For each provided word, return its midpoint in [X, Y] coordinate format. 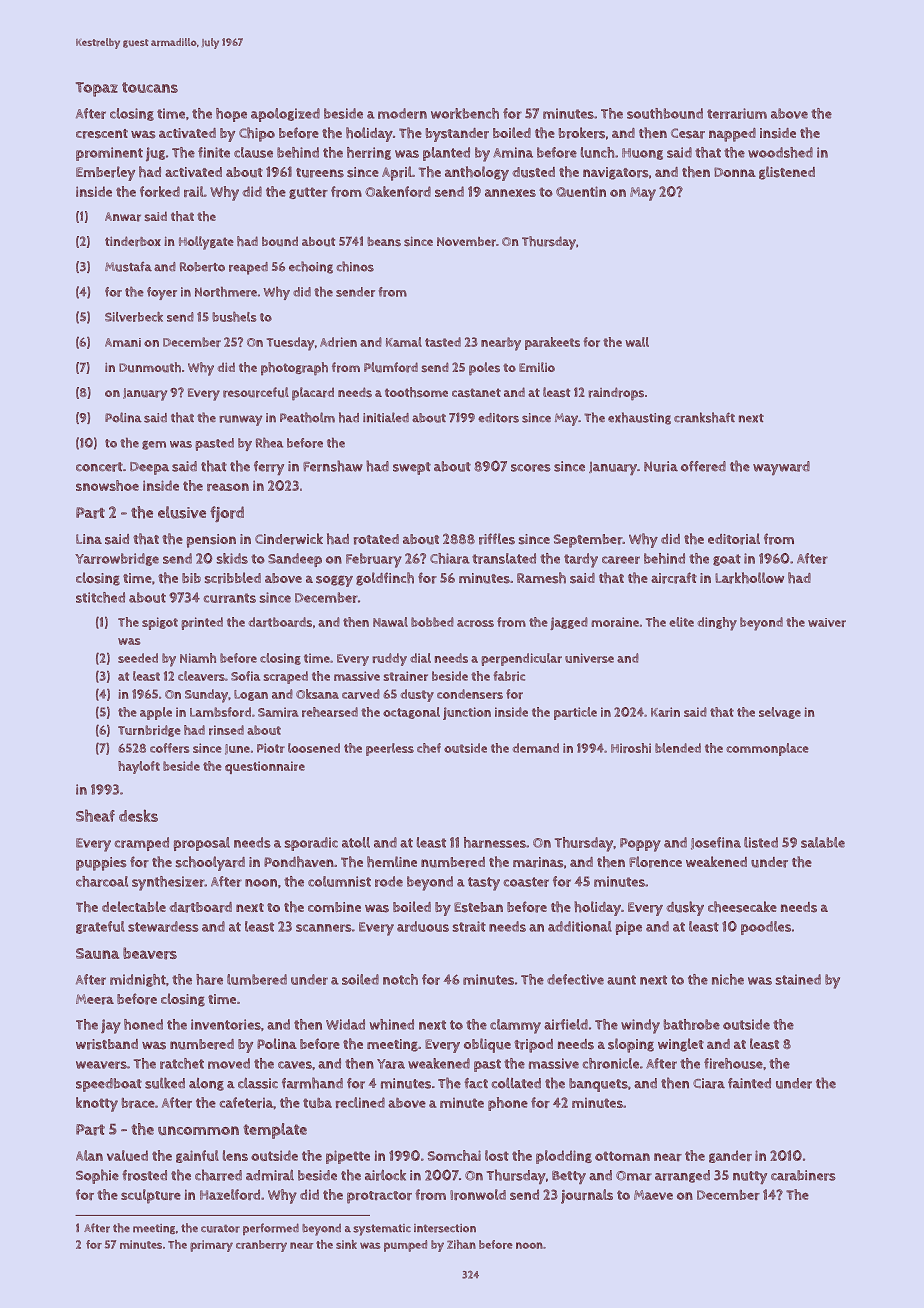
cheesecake [742, 907]
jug [155, 154]
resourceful [256, 392]
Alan [89, 1155]
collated [516, 1083]
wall [637, 342]
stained [798, 979]
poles [484, 369]
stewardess [163, 926]
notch [400, 979]
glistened [787, 173]
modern [402, 113]
